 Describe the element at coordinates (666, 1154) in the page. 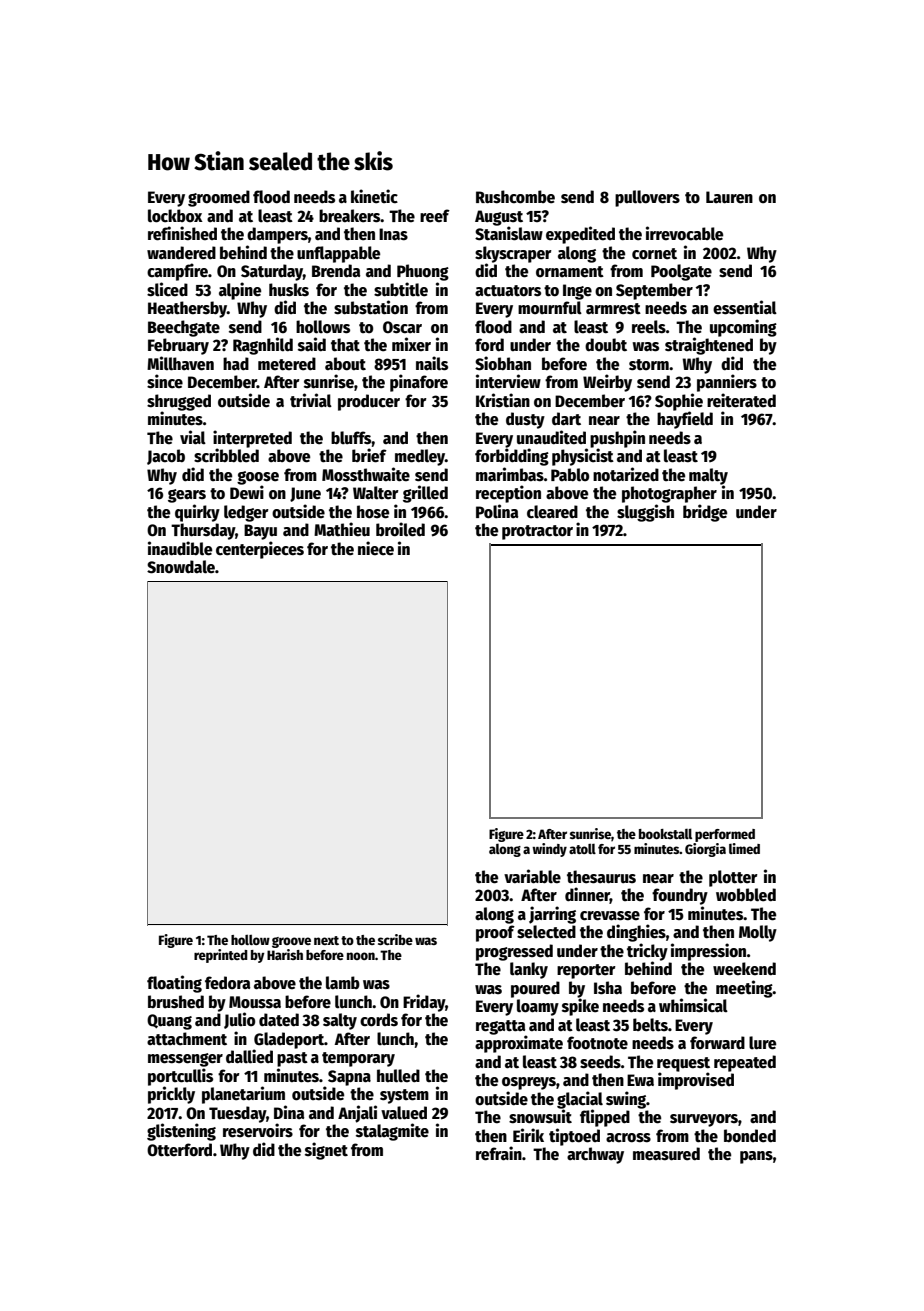

I see `measured` at that location.
